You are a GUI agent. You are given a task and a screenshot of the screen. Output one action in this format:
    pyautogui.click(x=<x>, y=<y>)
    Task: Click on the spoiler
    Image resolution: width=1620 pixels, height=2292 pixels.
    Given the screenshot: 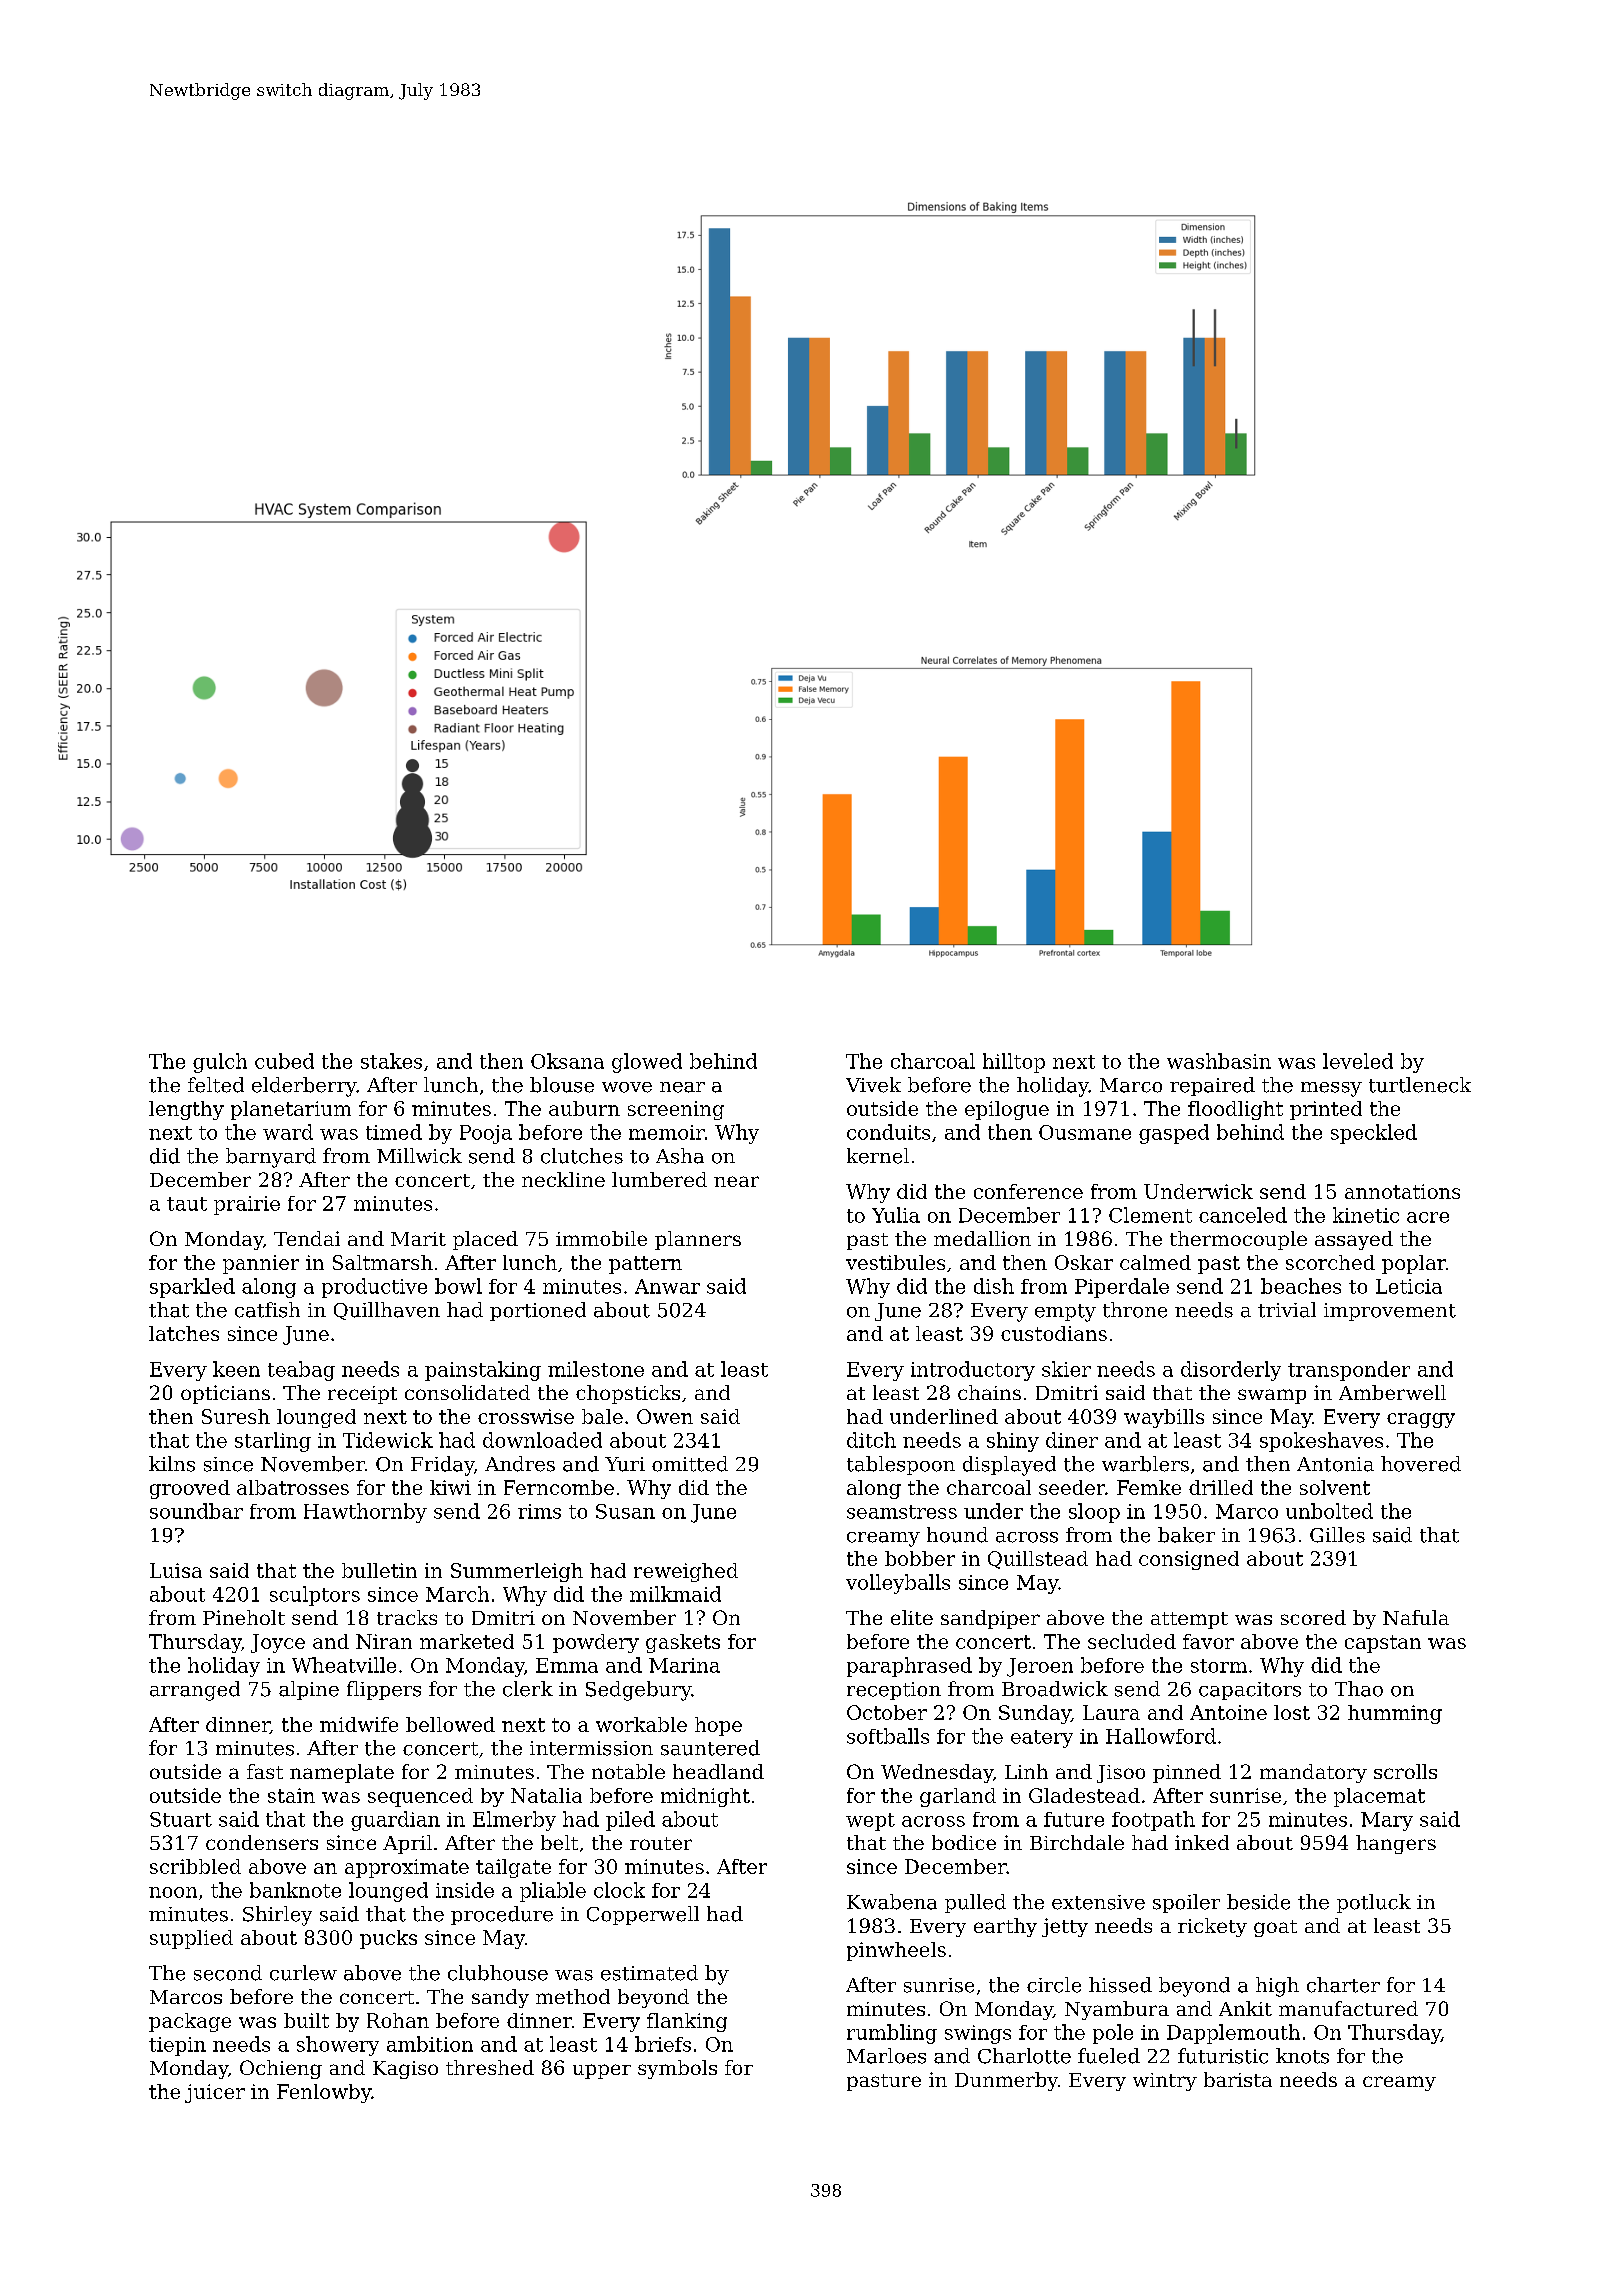 What is the action you would take?
    pyautogui.click(x=1186, y=1903)
